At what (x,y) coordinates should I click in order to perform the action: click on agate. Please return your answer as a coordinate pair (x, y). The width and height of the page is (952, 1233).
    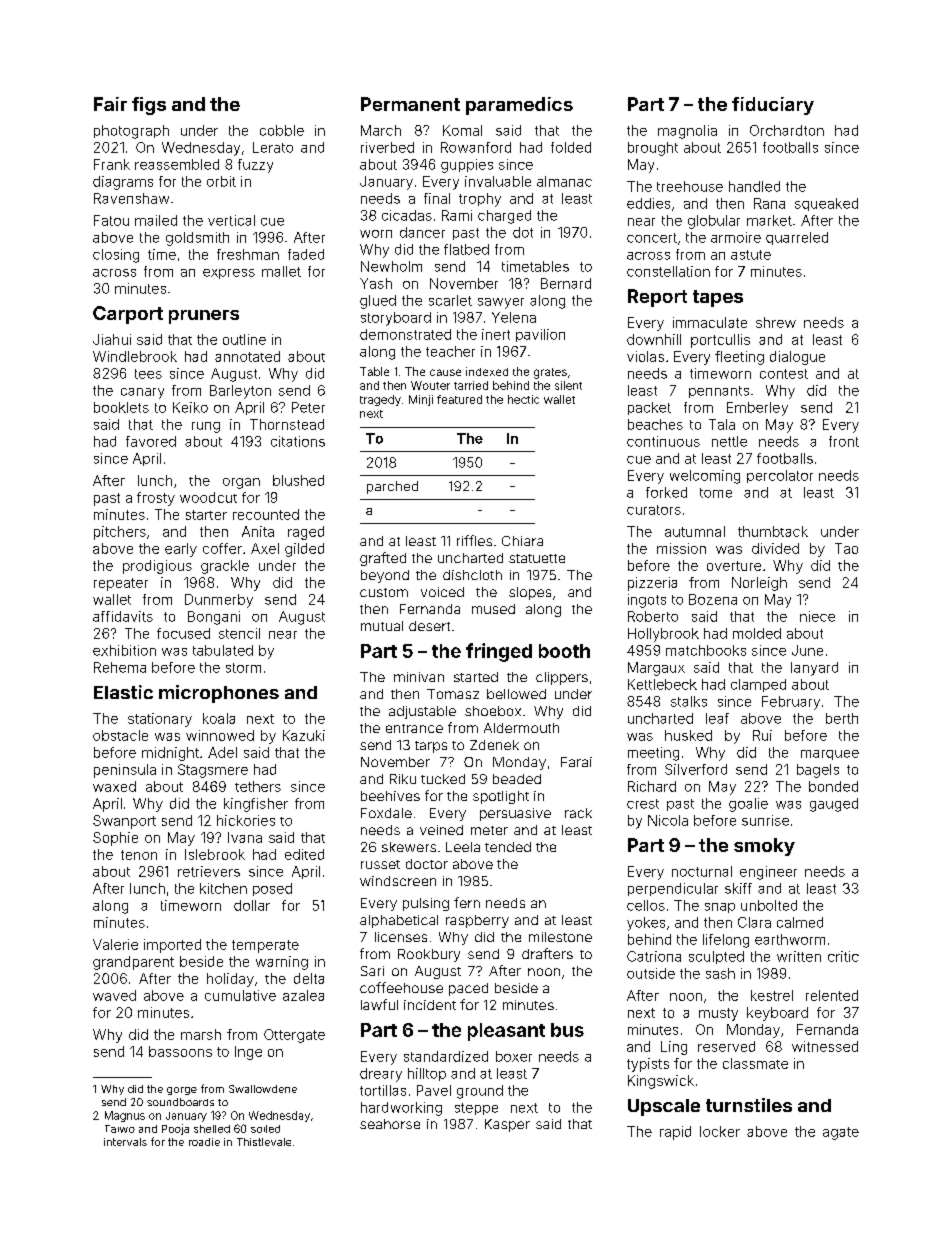
    Looking at the image, I should click on (841, 1133).
